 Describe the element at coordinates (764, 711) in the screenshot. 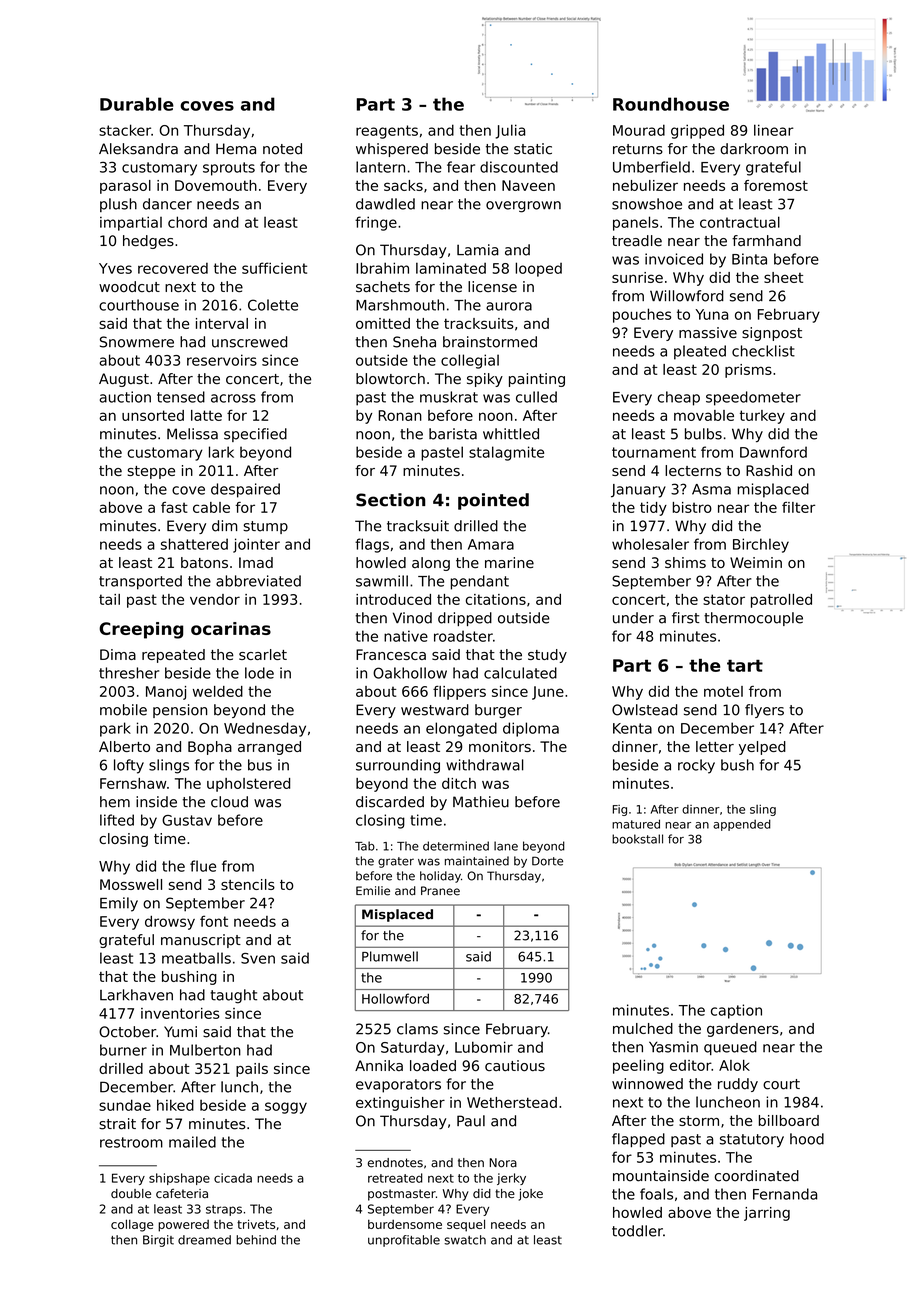

I see `flyers` at that location.
